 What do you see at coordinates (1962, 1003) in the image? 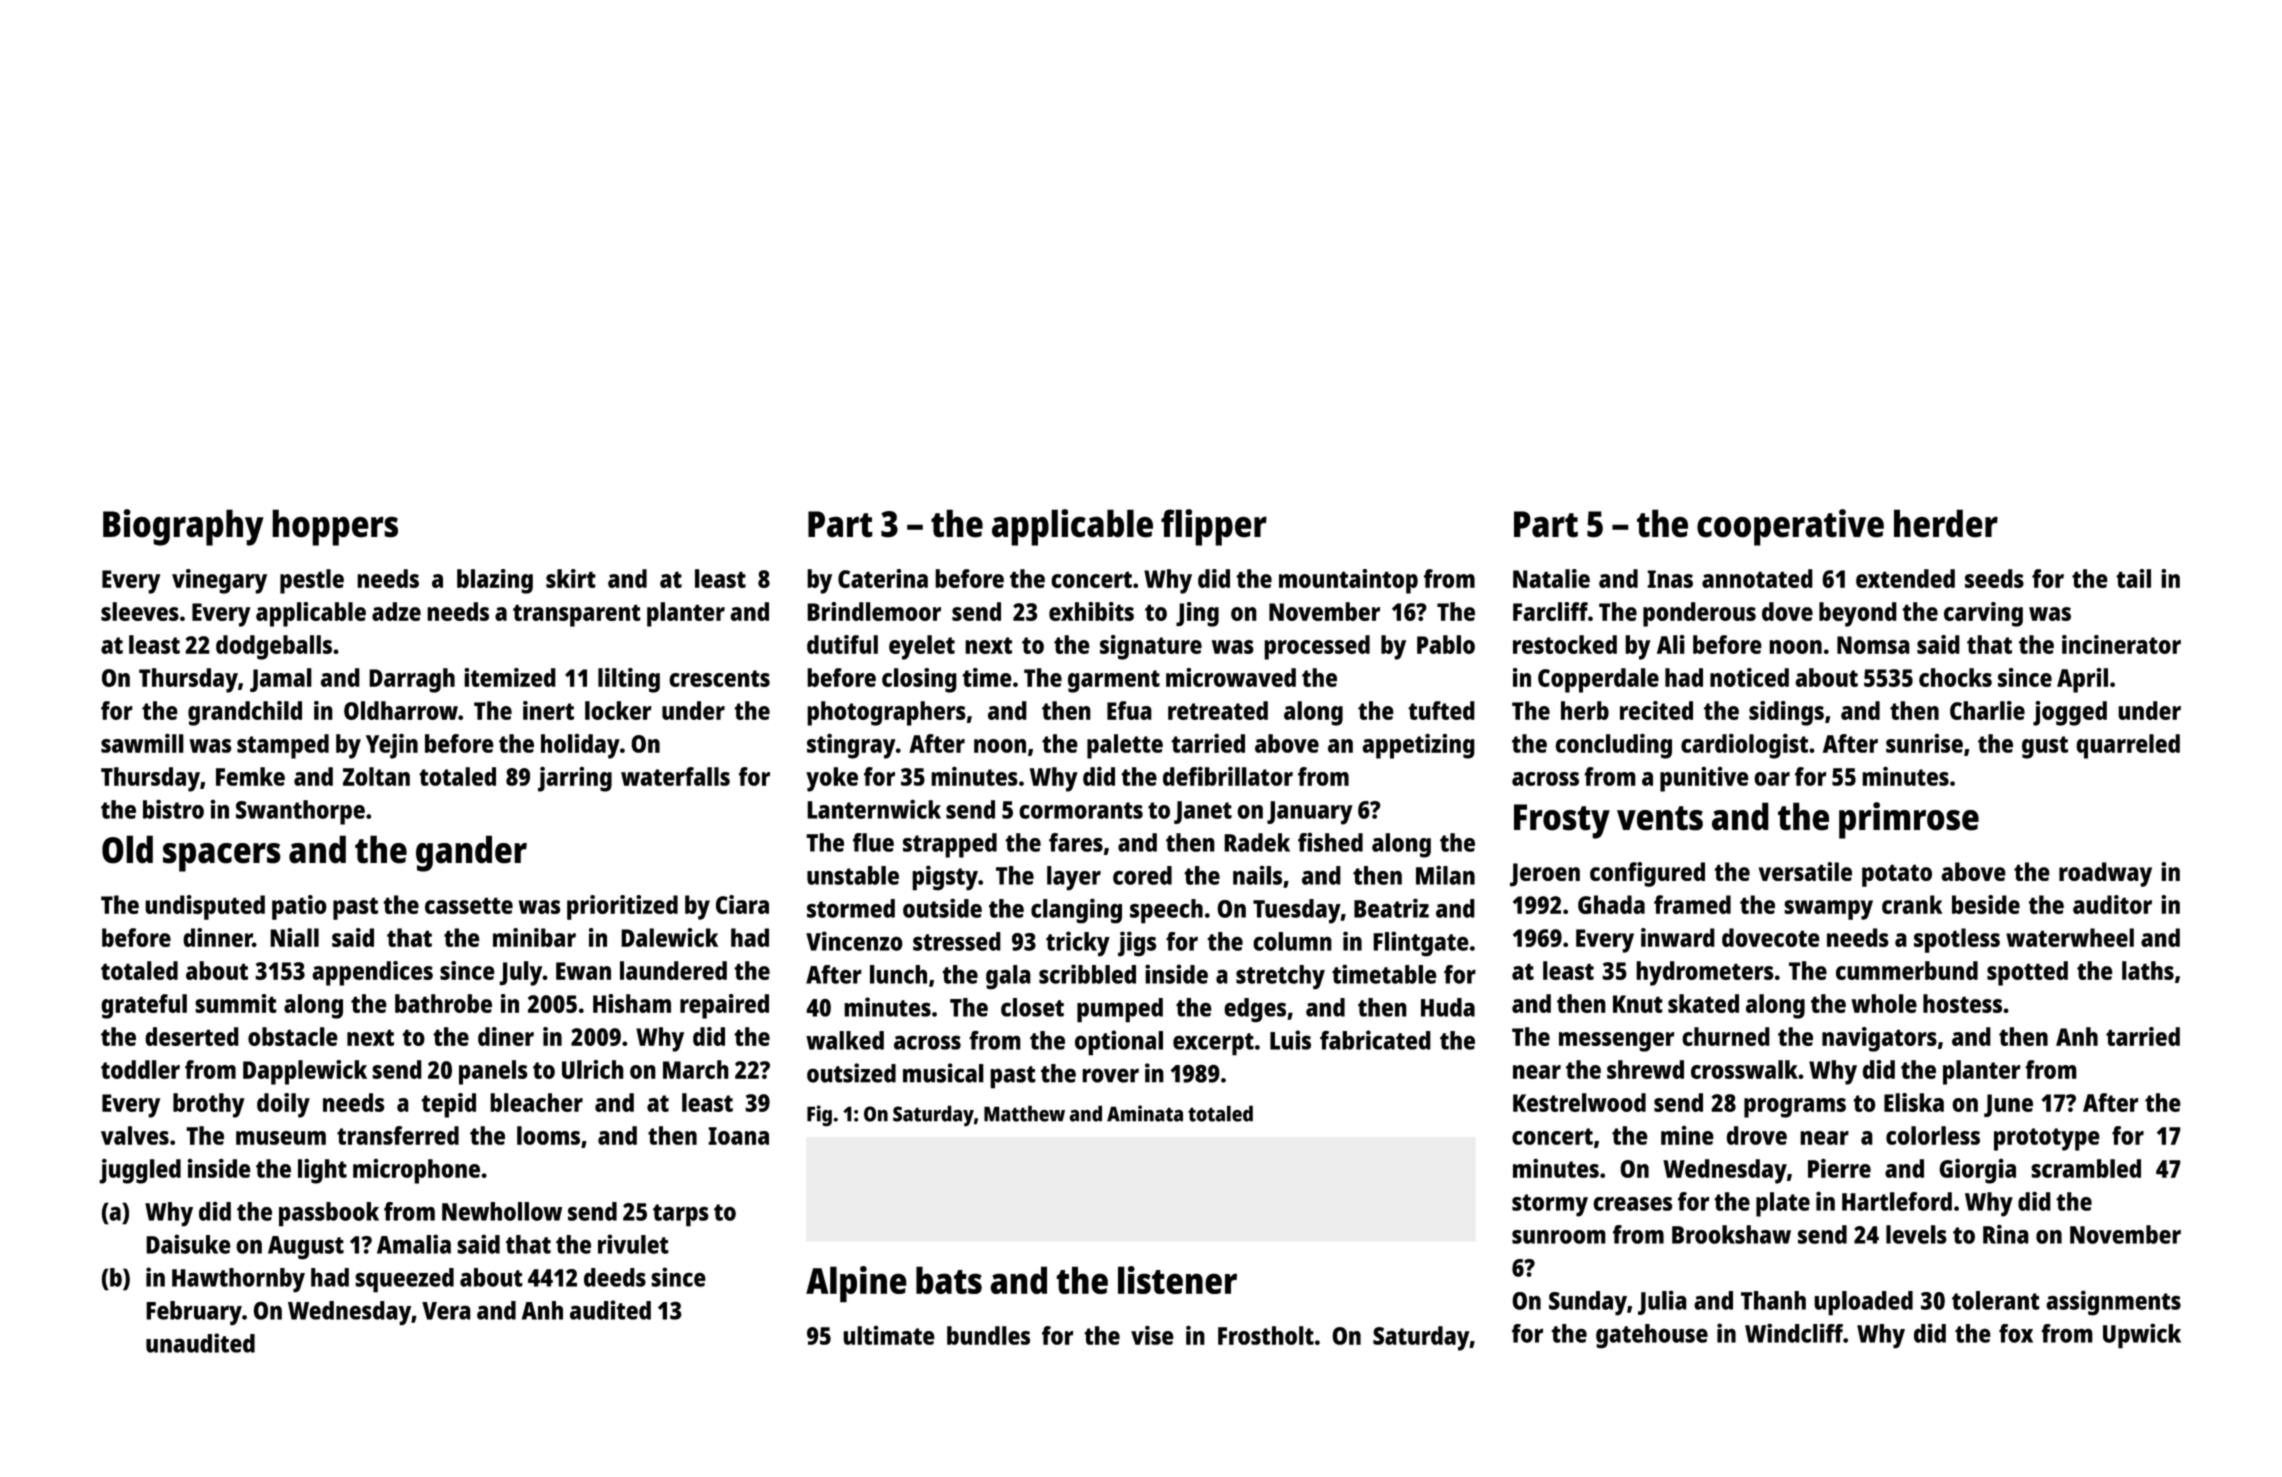
I see `hostess` at bounding box center [1962, 1003].
